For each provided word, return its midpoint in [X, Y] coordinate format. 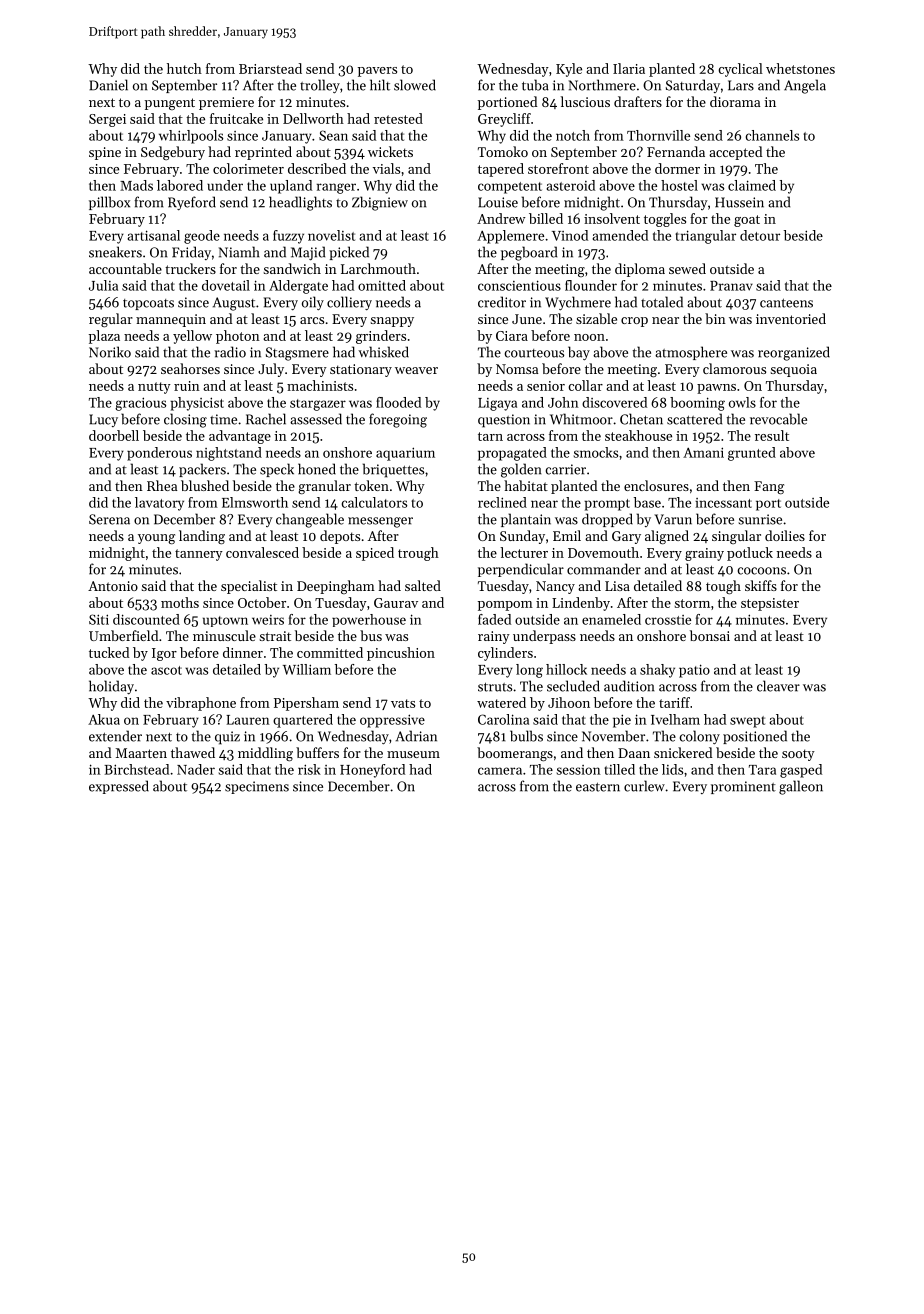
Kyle [569, 70]
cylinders [505, 654]
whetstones [800, 68]
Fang [769, 487]
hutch [184, 68]
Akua [104, 719]
